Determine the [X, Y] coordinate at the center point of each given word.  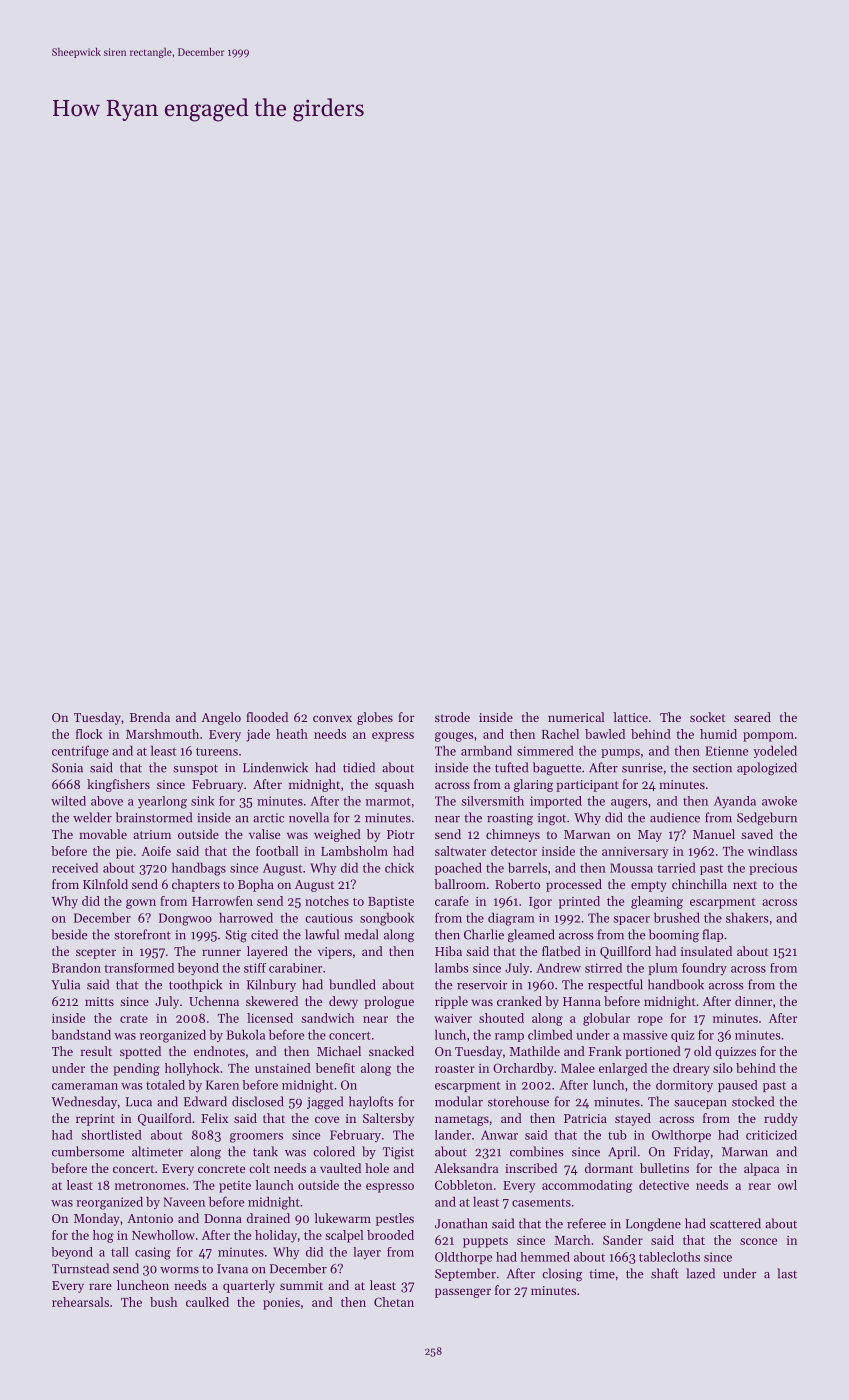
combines [537, 1151]
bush [163, 1302]
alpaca [761, 1169]
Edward [205, 1101]
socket [708, 717]
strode [452, 717]
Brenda [150, 717]
